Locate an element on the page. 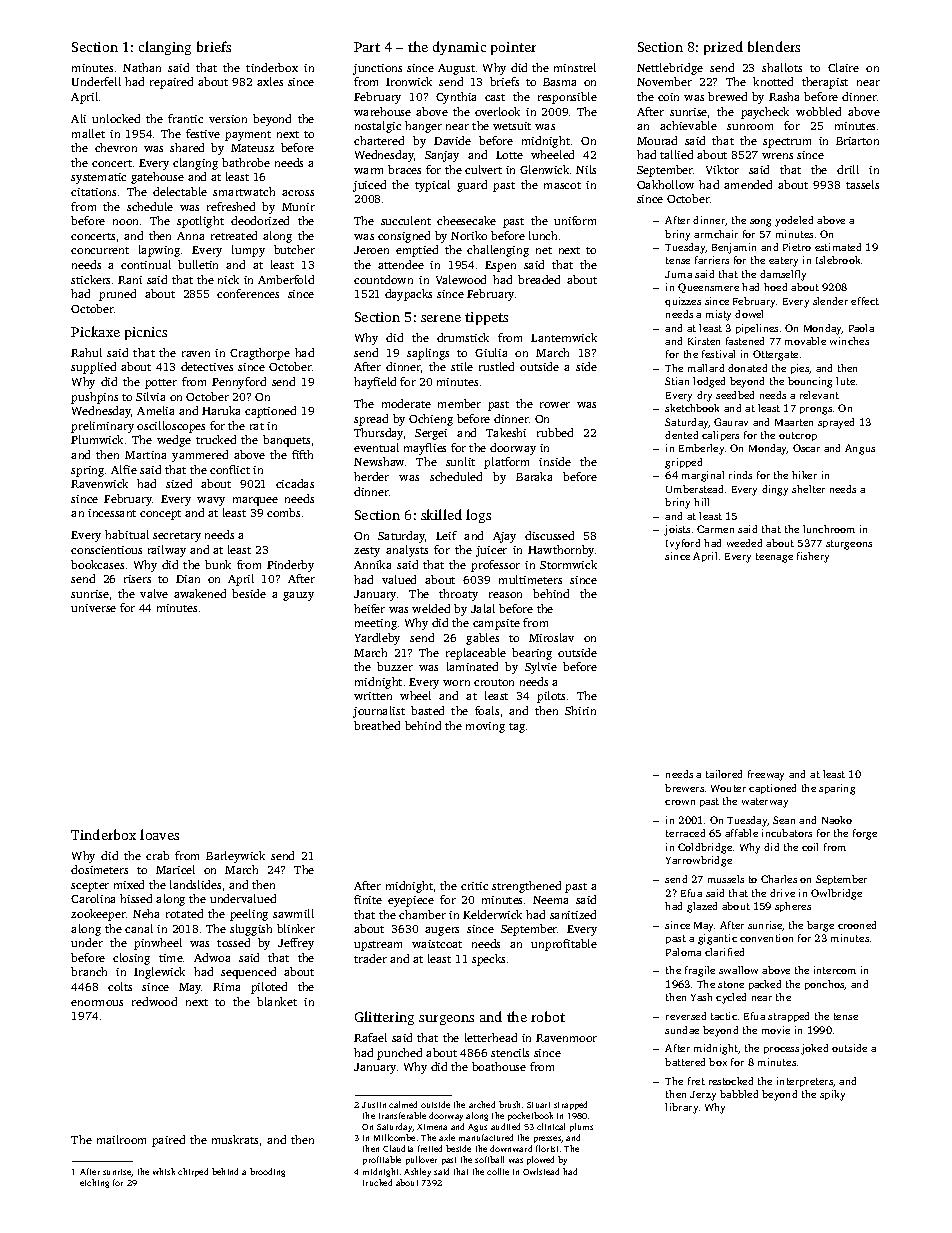 The image size is (952, 1233). winches is located at coordinates (849, 341).
